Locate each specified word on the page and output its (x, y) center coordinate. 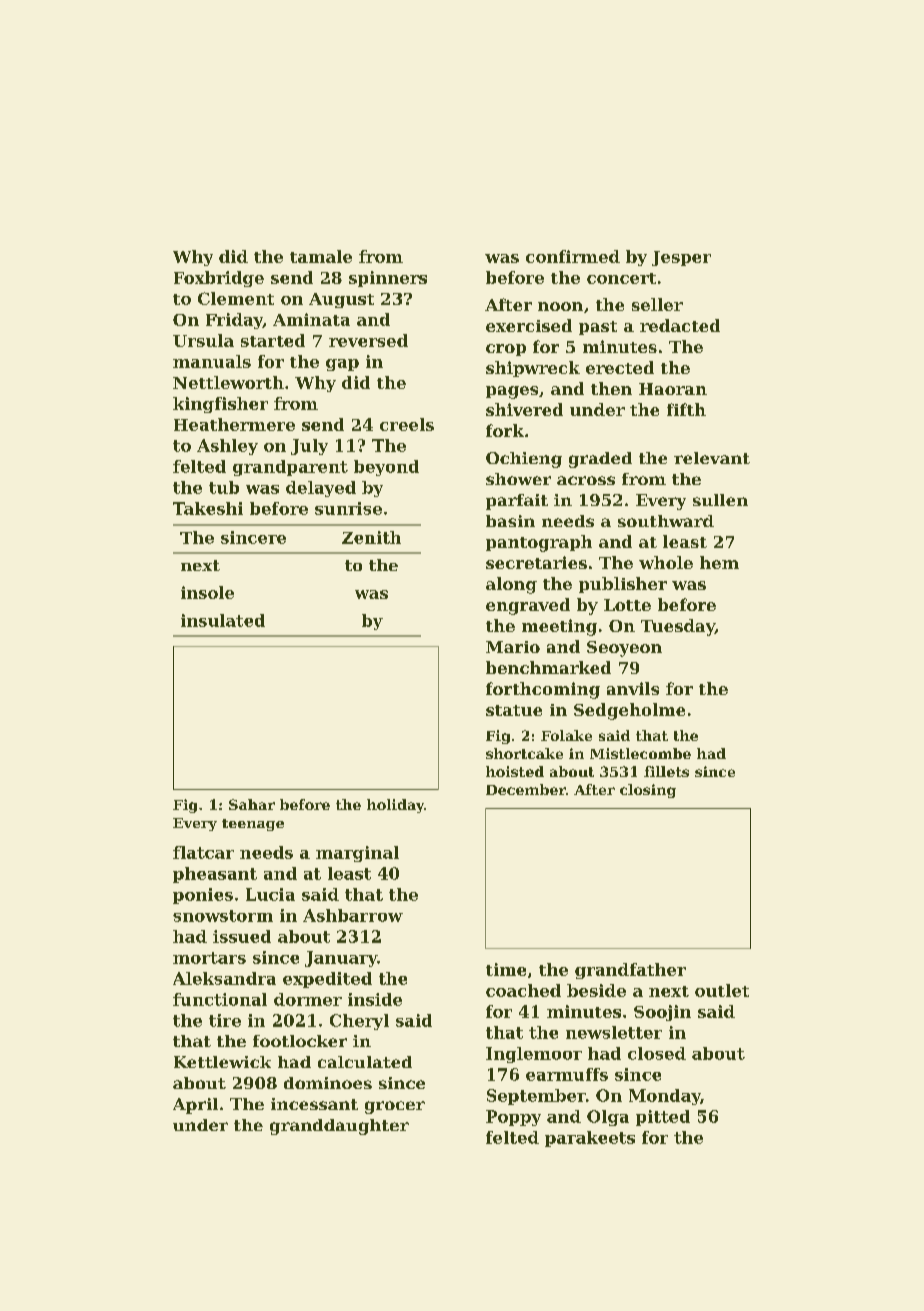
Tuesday (678, 627)
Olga (608, 1118)
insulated (223, 620)
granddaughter (339, 1127)
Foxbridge (219, 279)
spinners (388, 279)
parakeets (590, 1139)
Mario (513, 647)
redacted (680, 325)
